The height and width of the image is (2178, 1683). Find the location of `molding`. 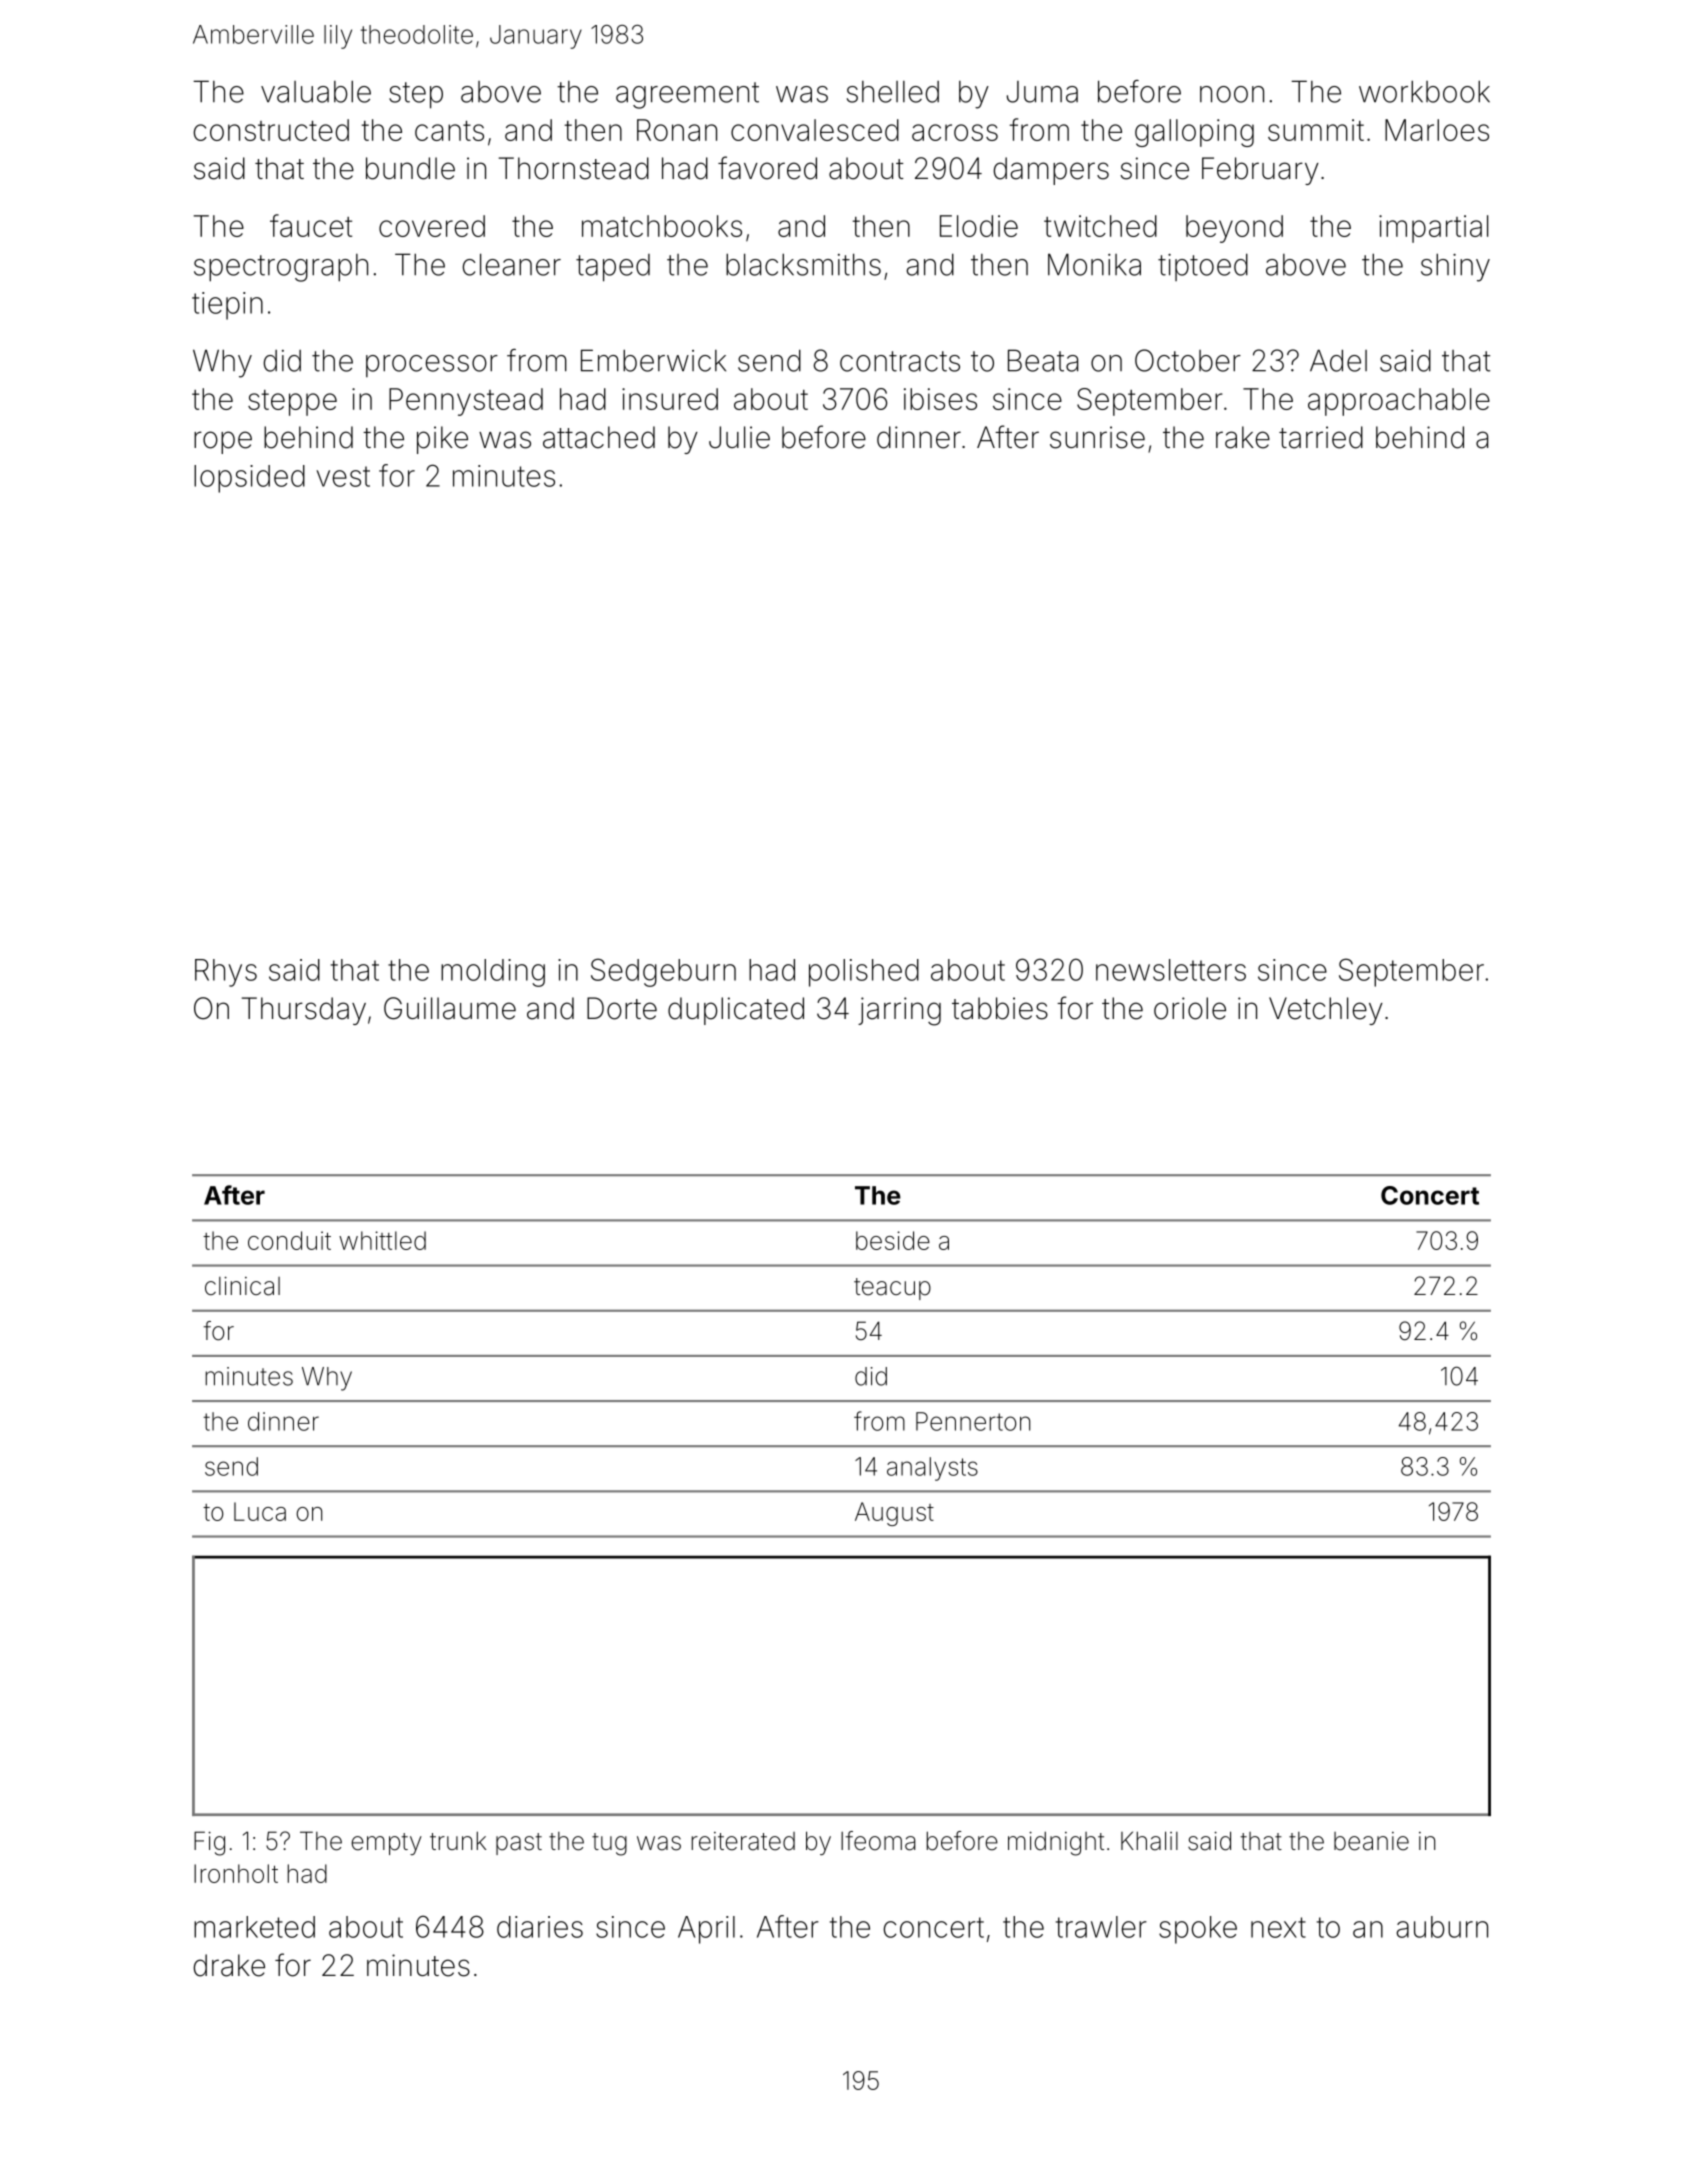

molding is located at coordinates (493, 973).
